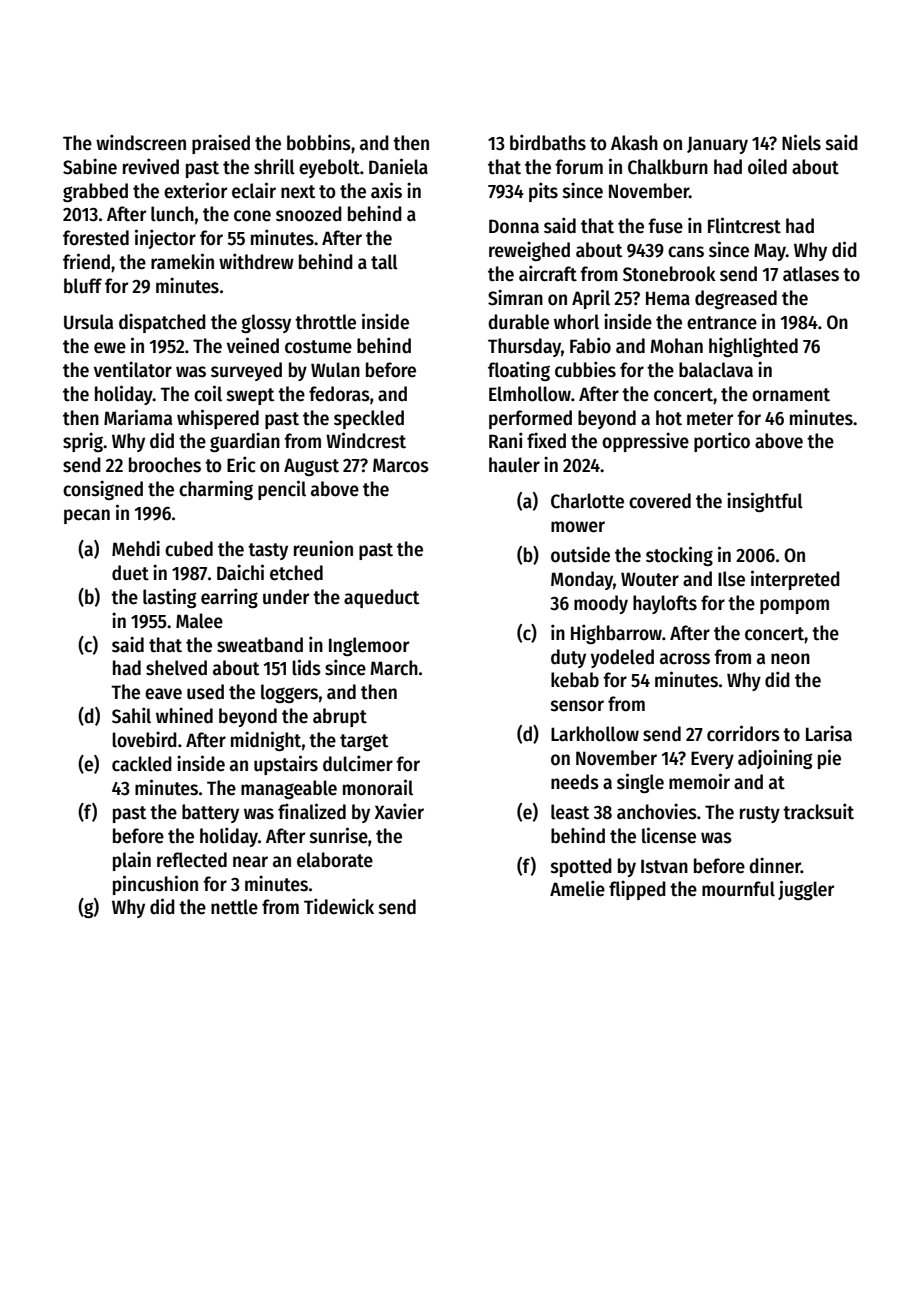 This page has width=924, height=1311. I want to click on Mehdi, so click(136, 548).
